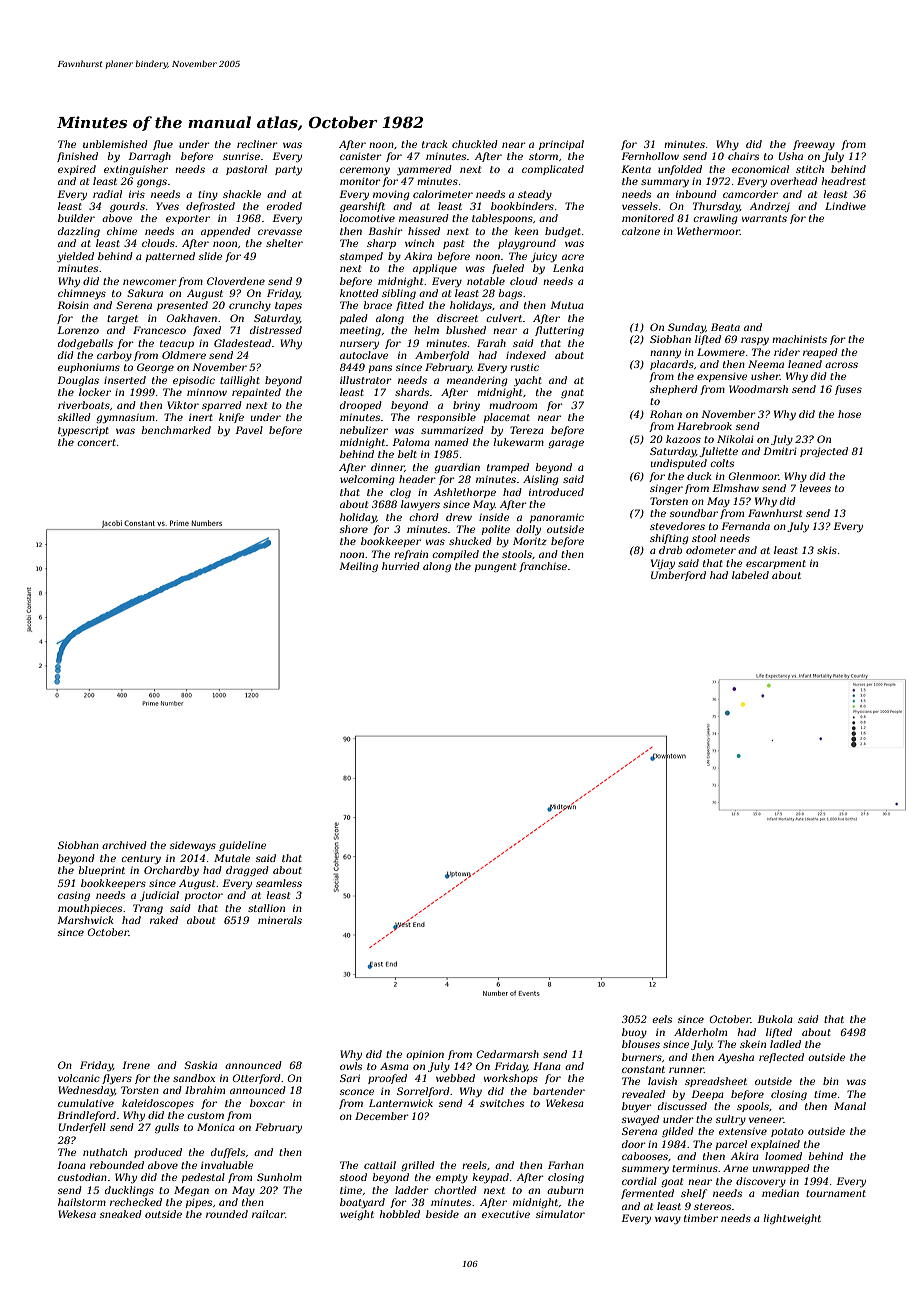 The width and height of the page is (924, 1308). What do you see at coordinates (232, 858) in the page?
I see `Mutale` at bounding box center [232, 858].
